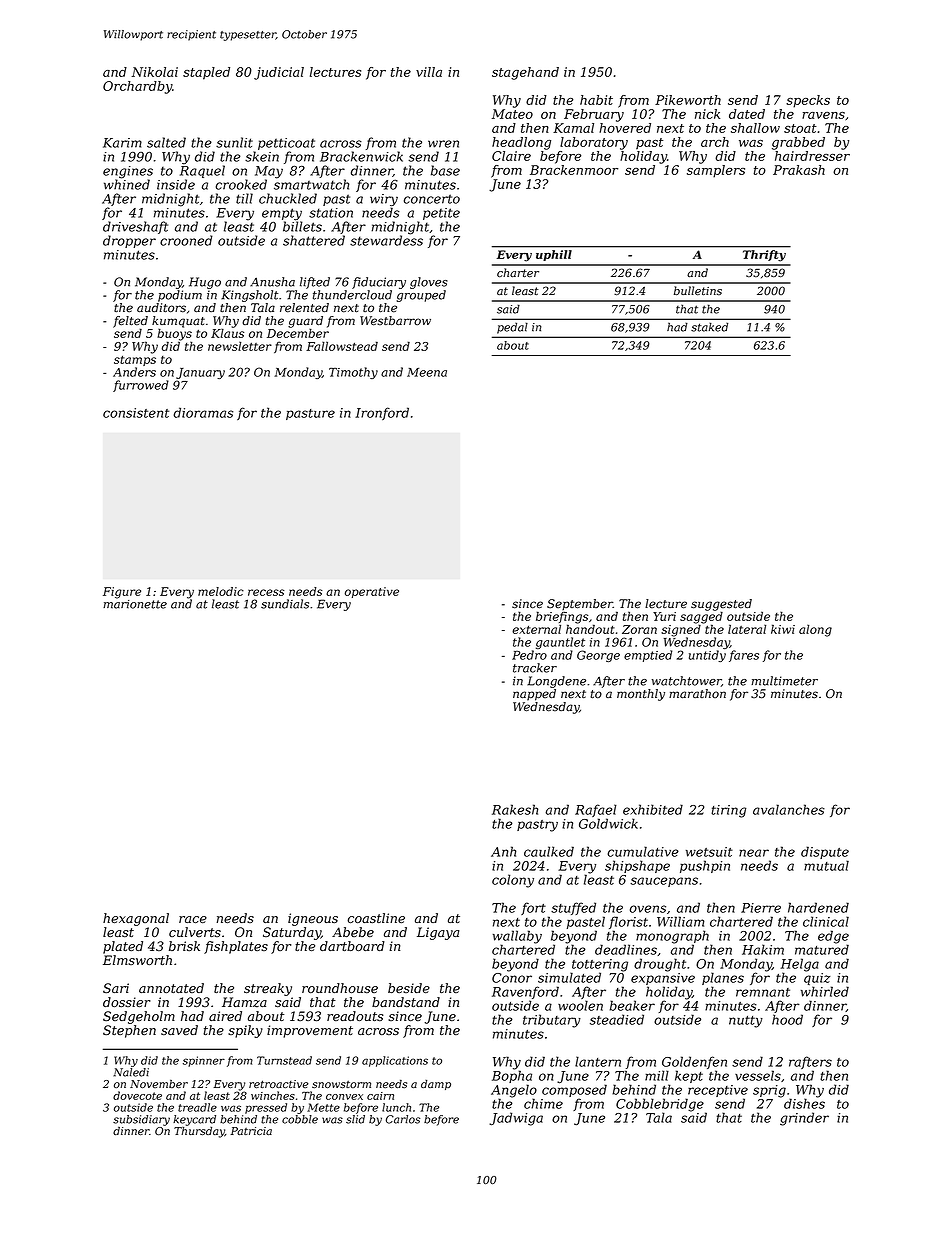  What do you see at coordinates (266, 592) in the screenshot?
I see `recess` at bounding box center [266, 592].
